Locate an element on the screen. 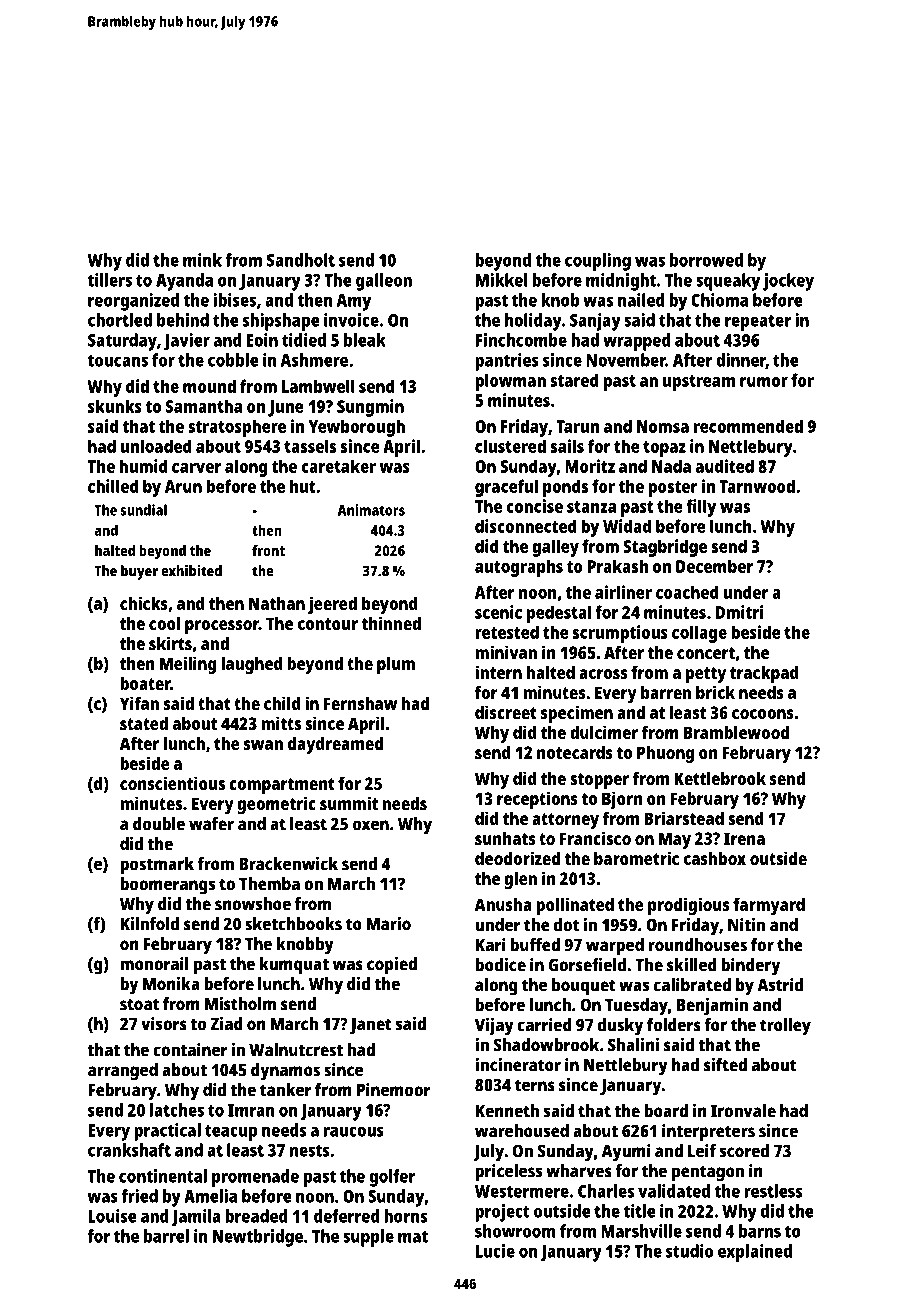 The width and height of the screenshot is (908, 1316). chilled is located at coordinates (113, 486).
